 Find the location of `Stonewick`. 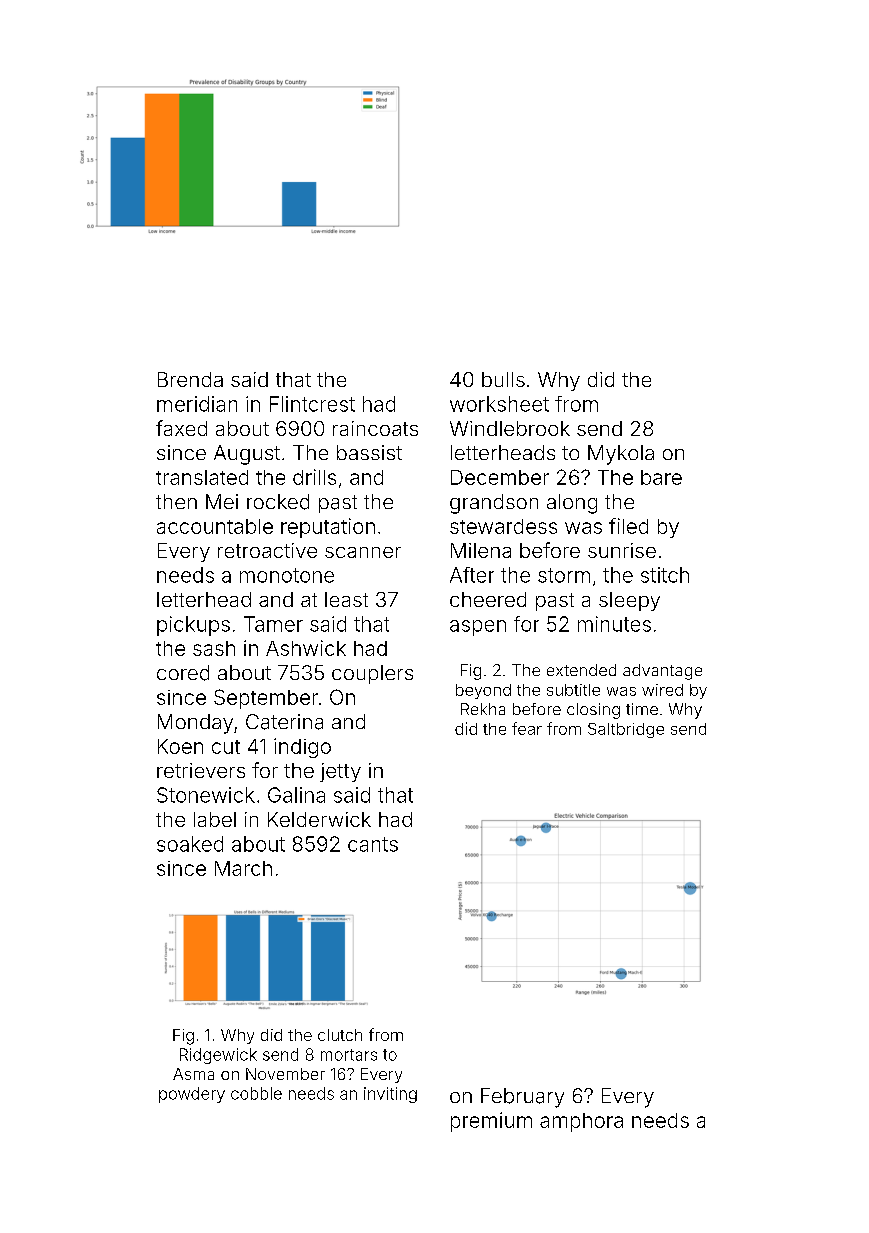

Stonewick is located at coordinates (206, 795).
